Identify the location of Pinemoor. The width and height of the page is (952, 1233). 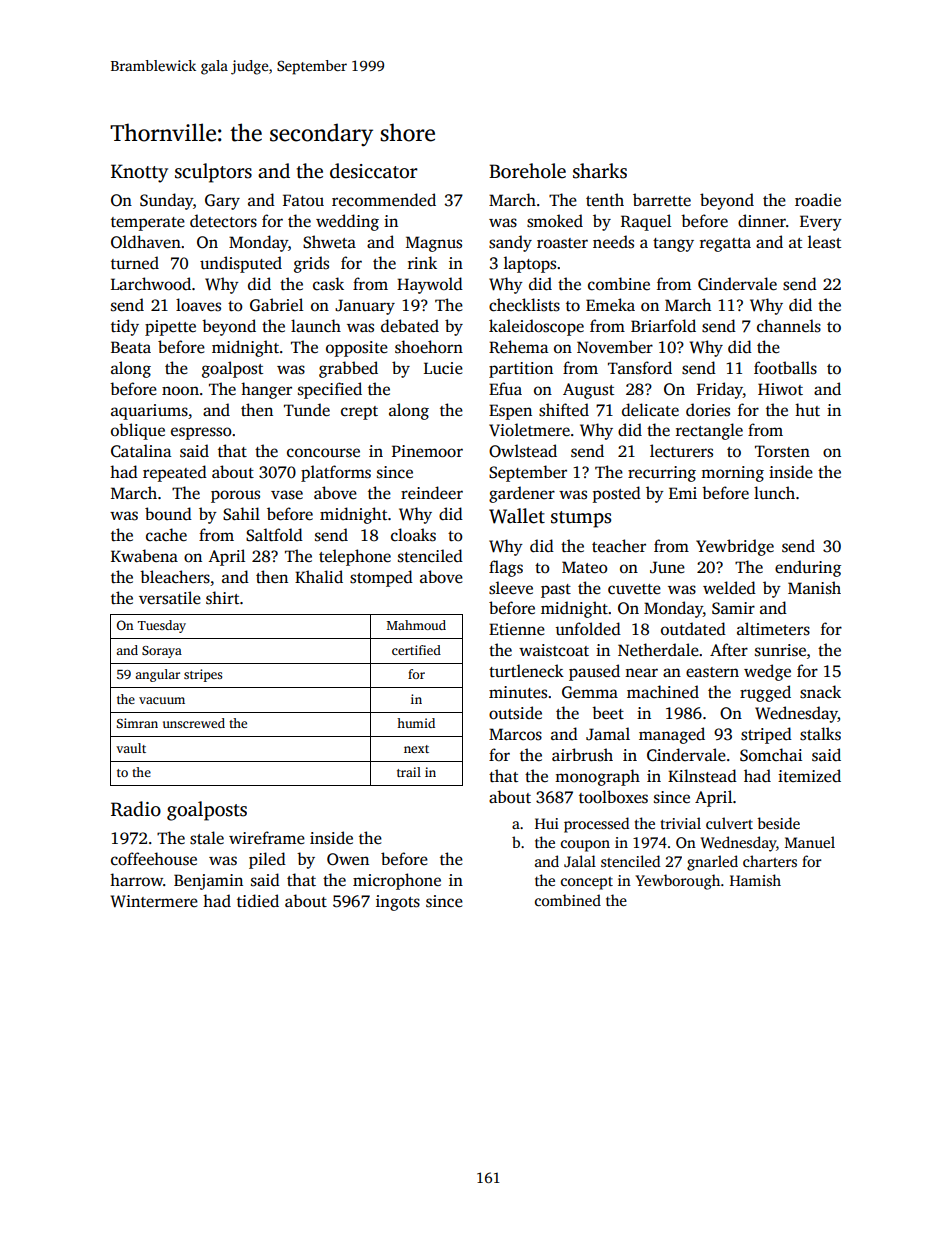
(427, 451).
